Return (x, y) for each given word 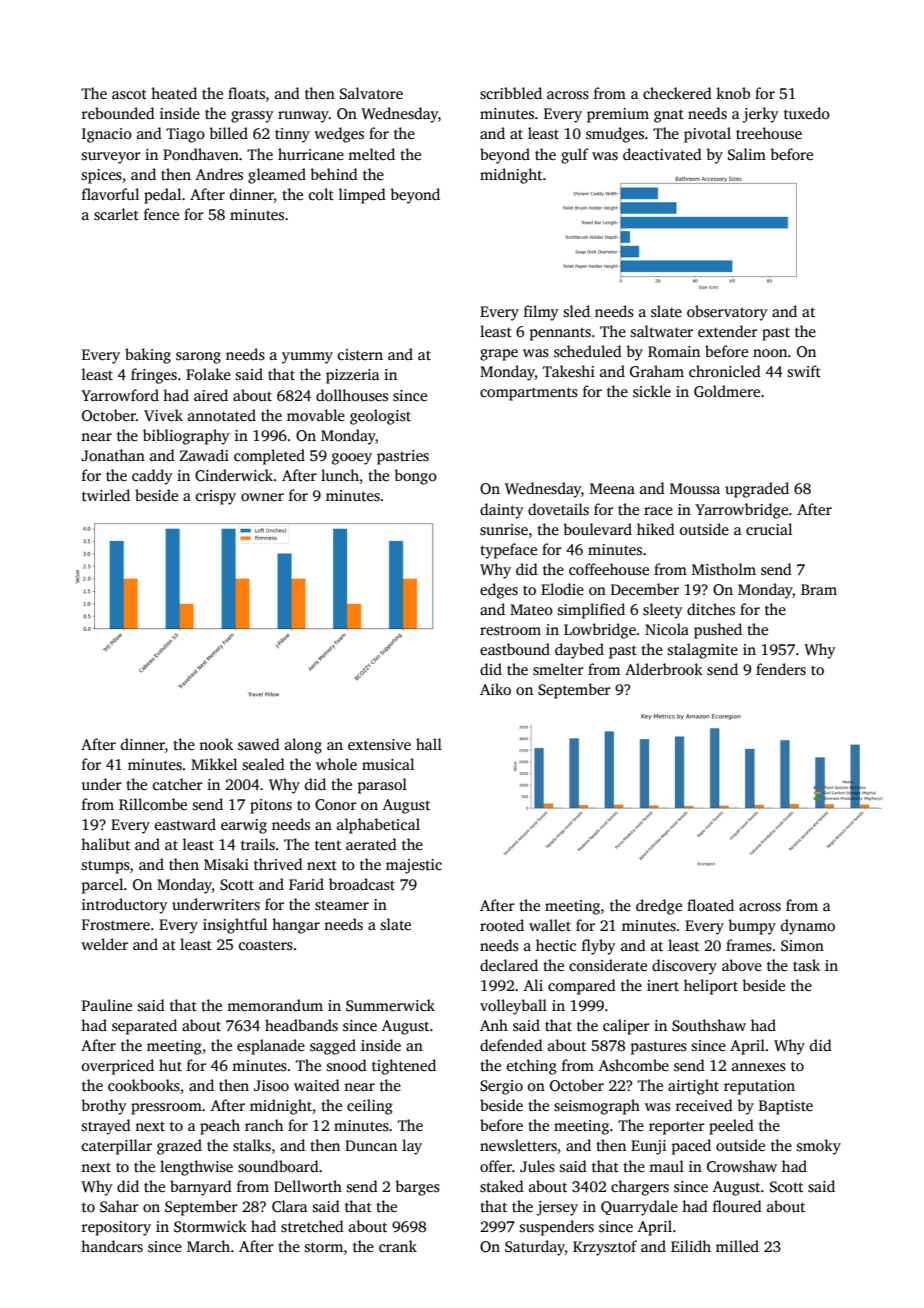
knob (733, 93)
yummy (307, 358)
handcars (112, 1246)
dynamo (808, 927)
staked (502, 1186)
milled (737, 1246)
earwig (244, 826)
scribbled (511, 93)
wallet (550, 925)
